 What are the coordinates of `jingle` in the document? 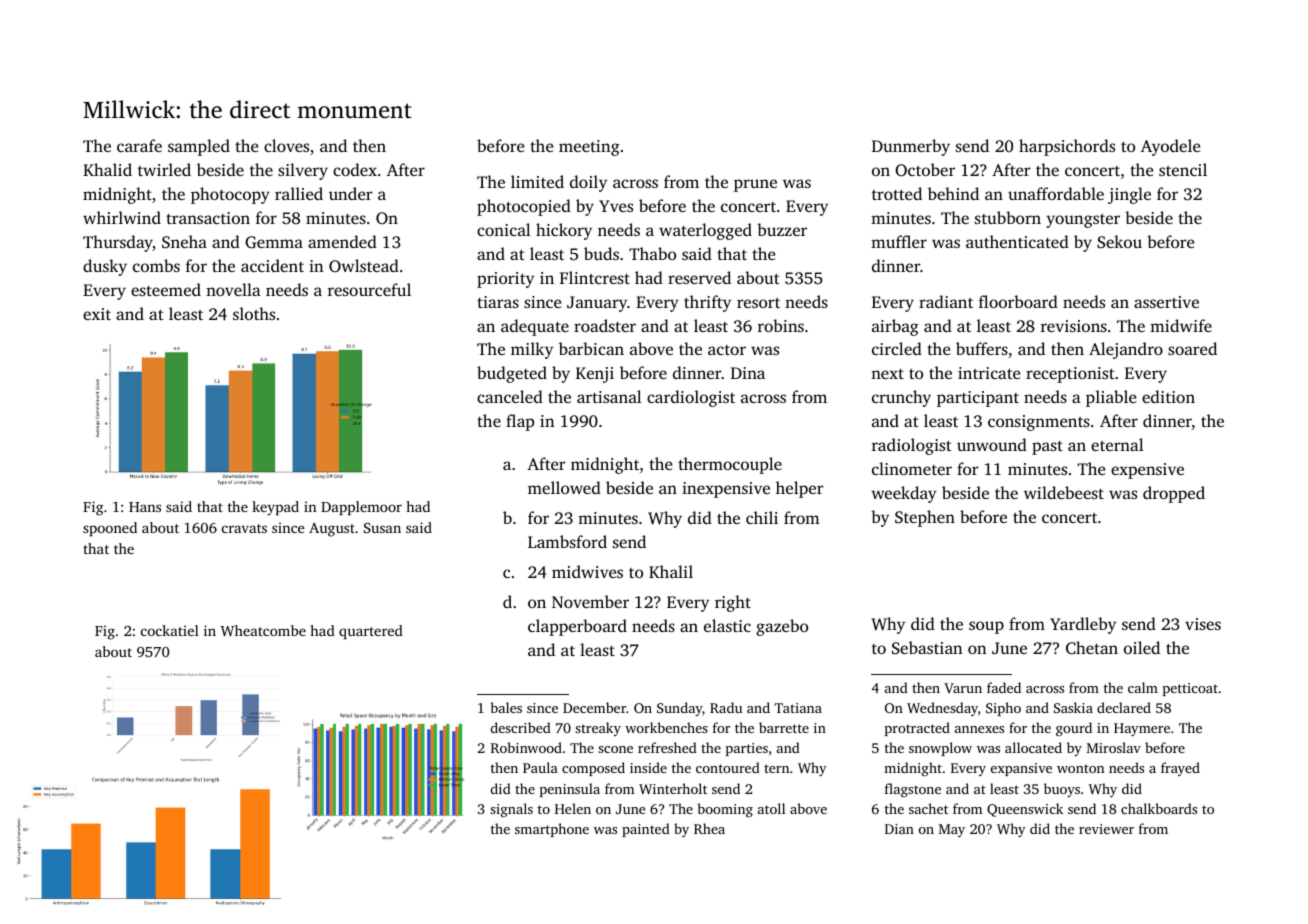 It's located at (1129, 195).
